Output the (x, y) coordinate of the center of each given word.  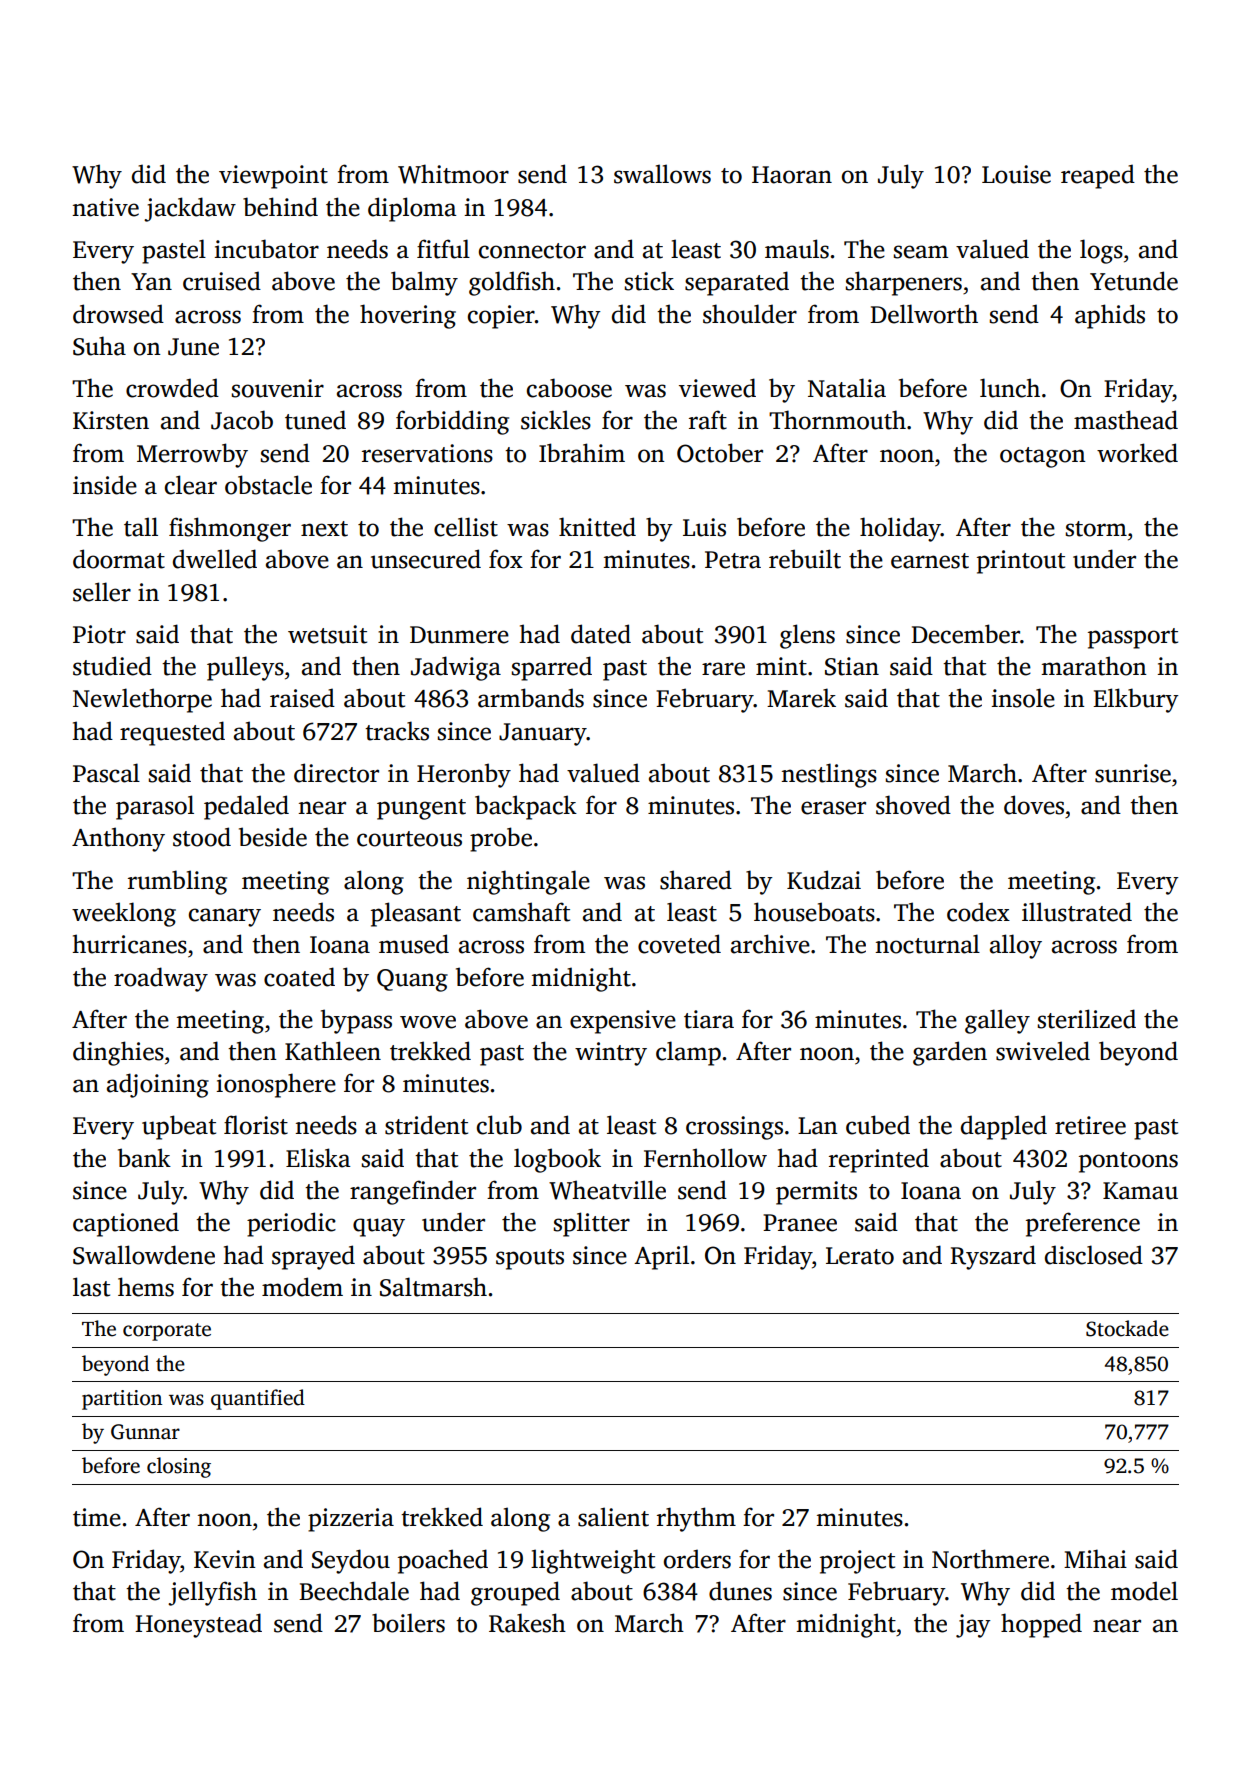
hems (146, 1287)
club (499, 1125)
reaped (1098, 176)
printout (1021, 562)
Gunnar (145, 1432)
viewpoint (273, 177)
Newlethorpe (142, 700)
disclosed (1094, 1255)
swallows (662, 174)
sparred (552, 668)
